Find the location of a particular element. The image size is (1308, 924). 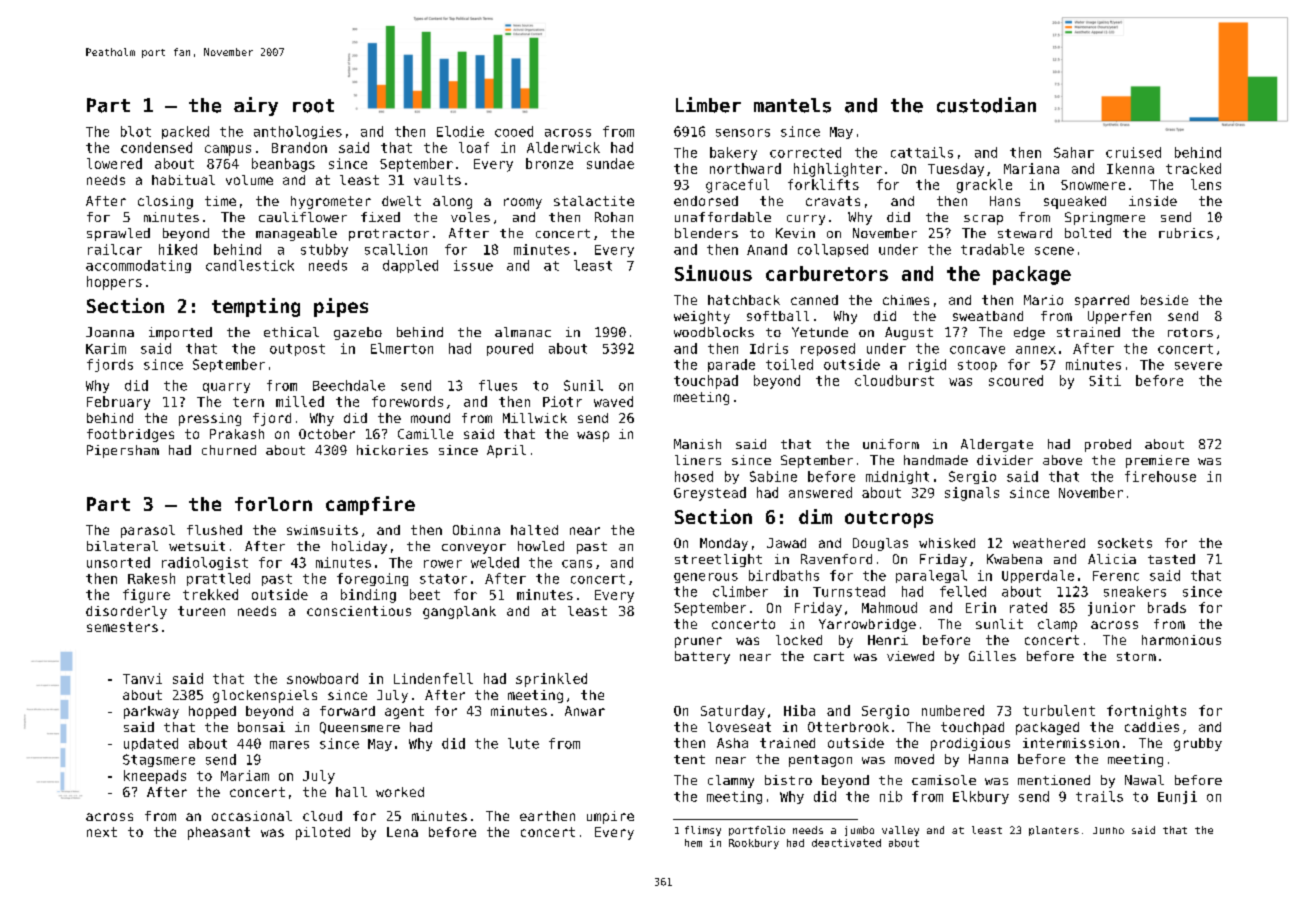

kneepads is located at coordinates (155, 777).
